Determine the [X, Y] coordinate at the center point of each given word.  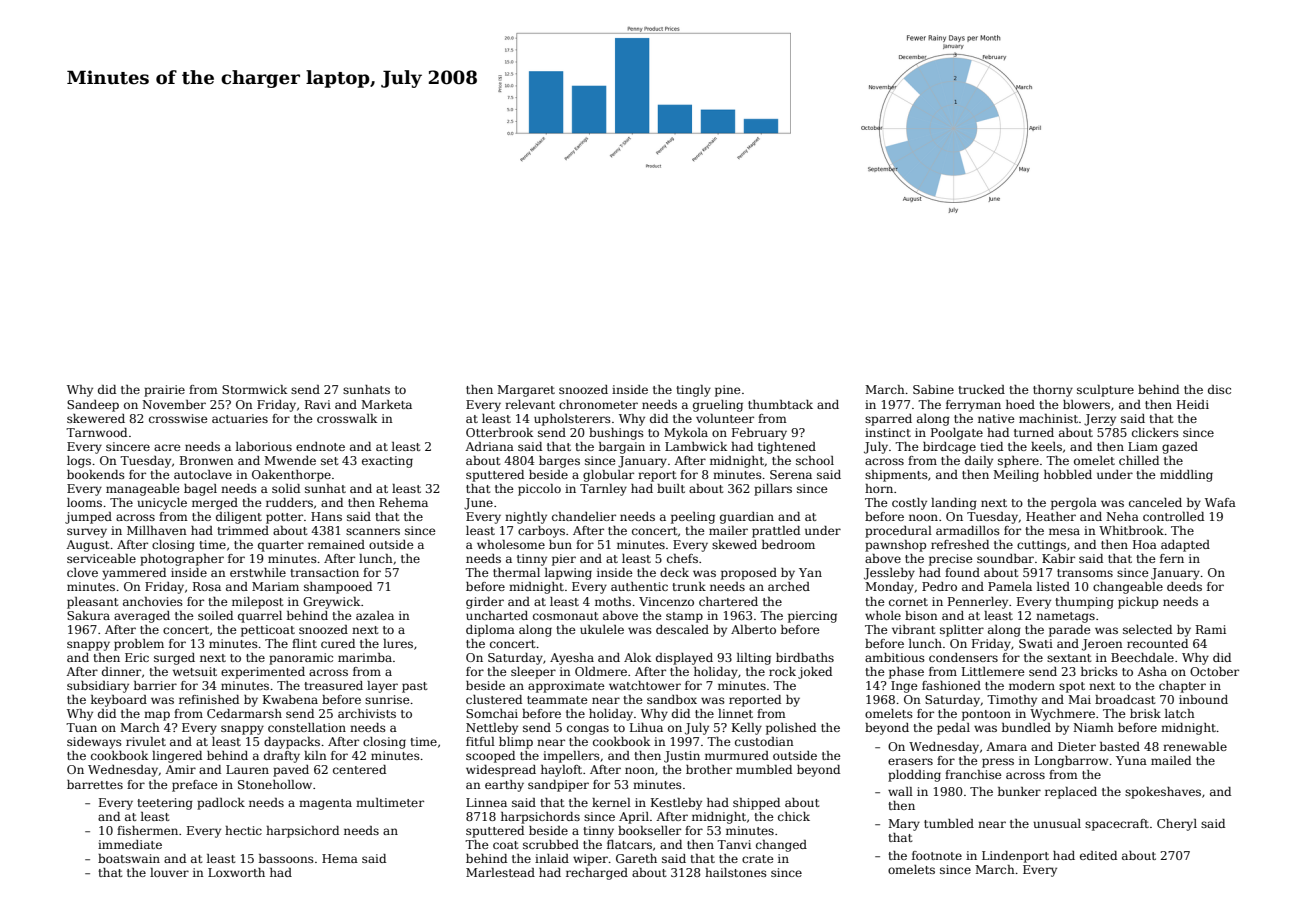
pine [728, 391]
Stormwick [254, 389]
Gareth [636, 858]
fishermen [147, 830]
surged [174, 659]
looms [84, 502]
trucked [981, 389]
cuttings [1041, 546]
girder [485, 603]
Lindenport [1015, 857]
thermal [516, 572]
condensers [963, 657]
